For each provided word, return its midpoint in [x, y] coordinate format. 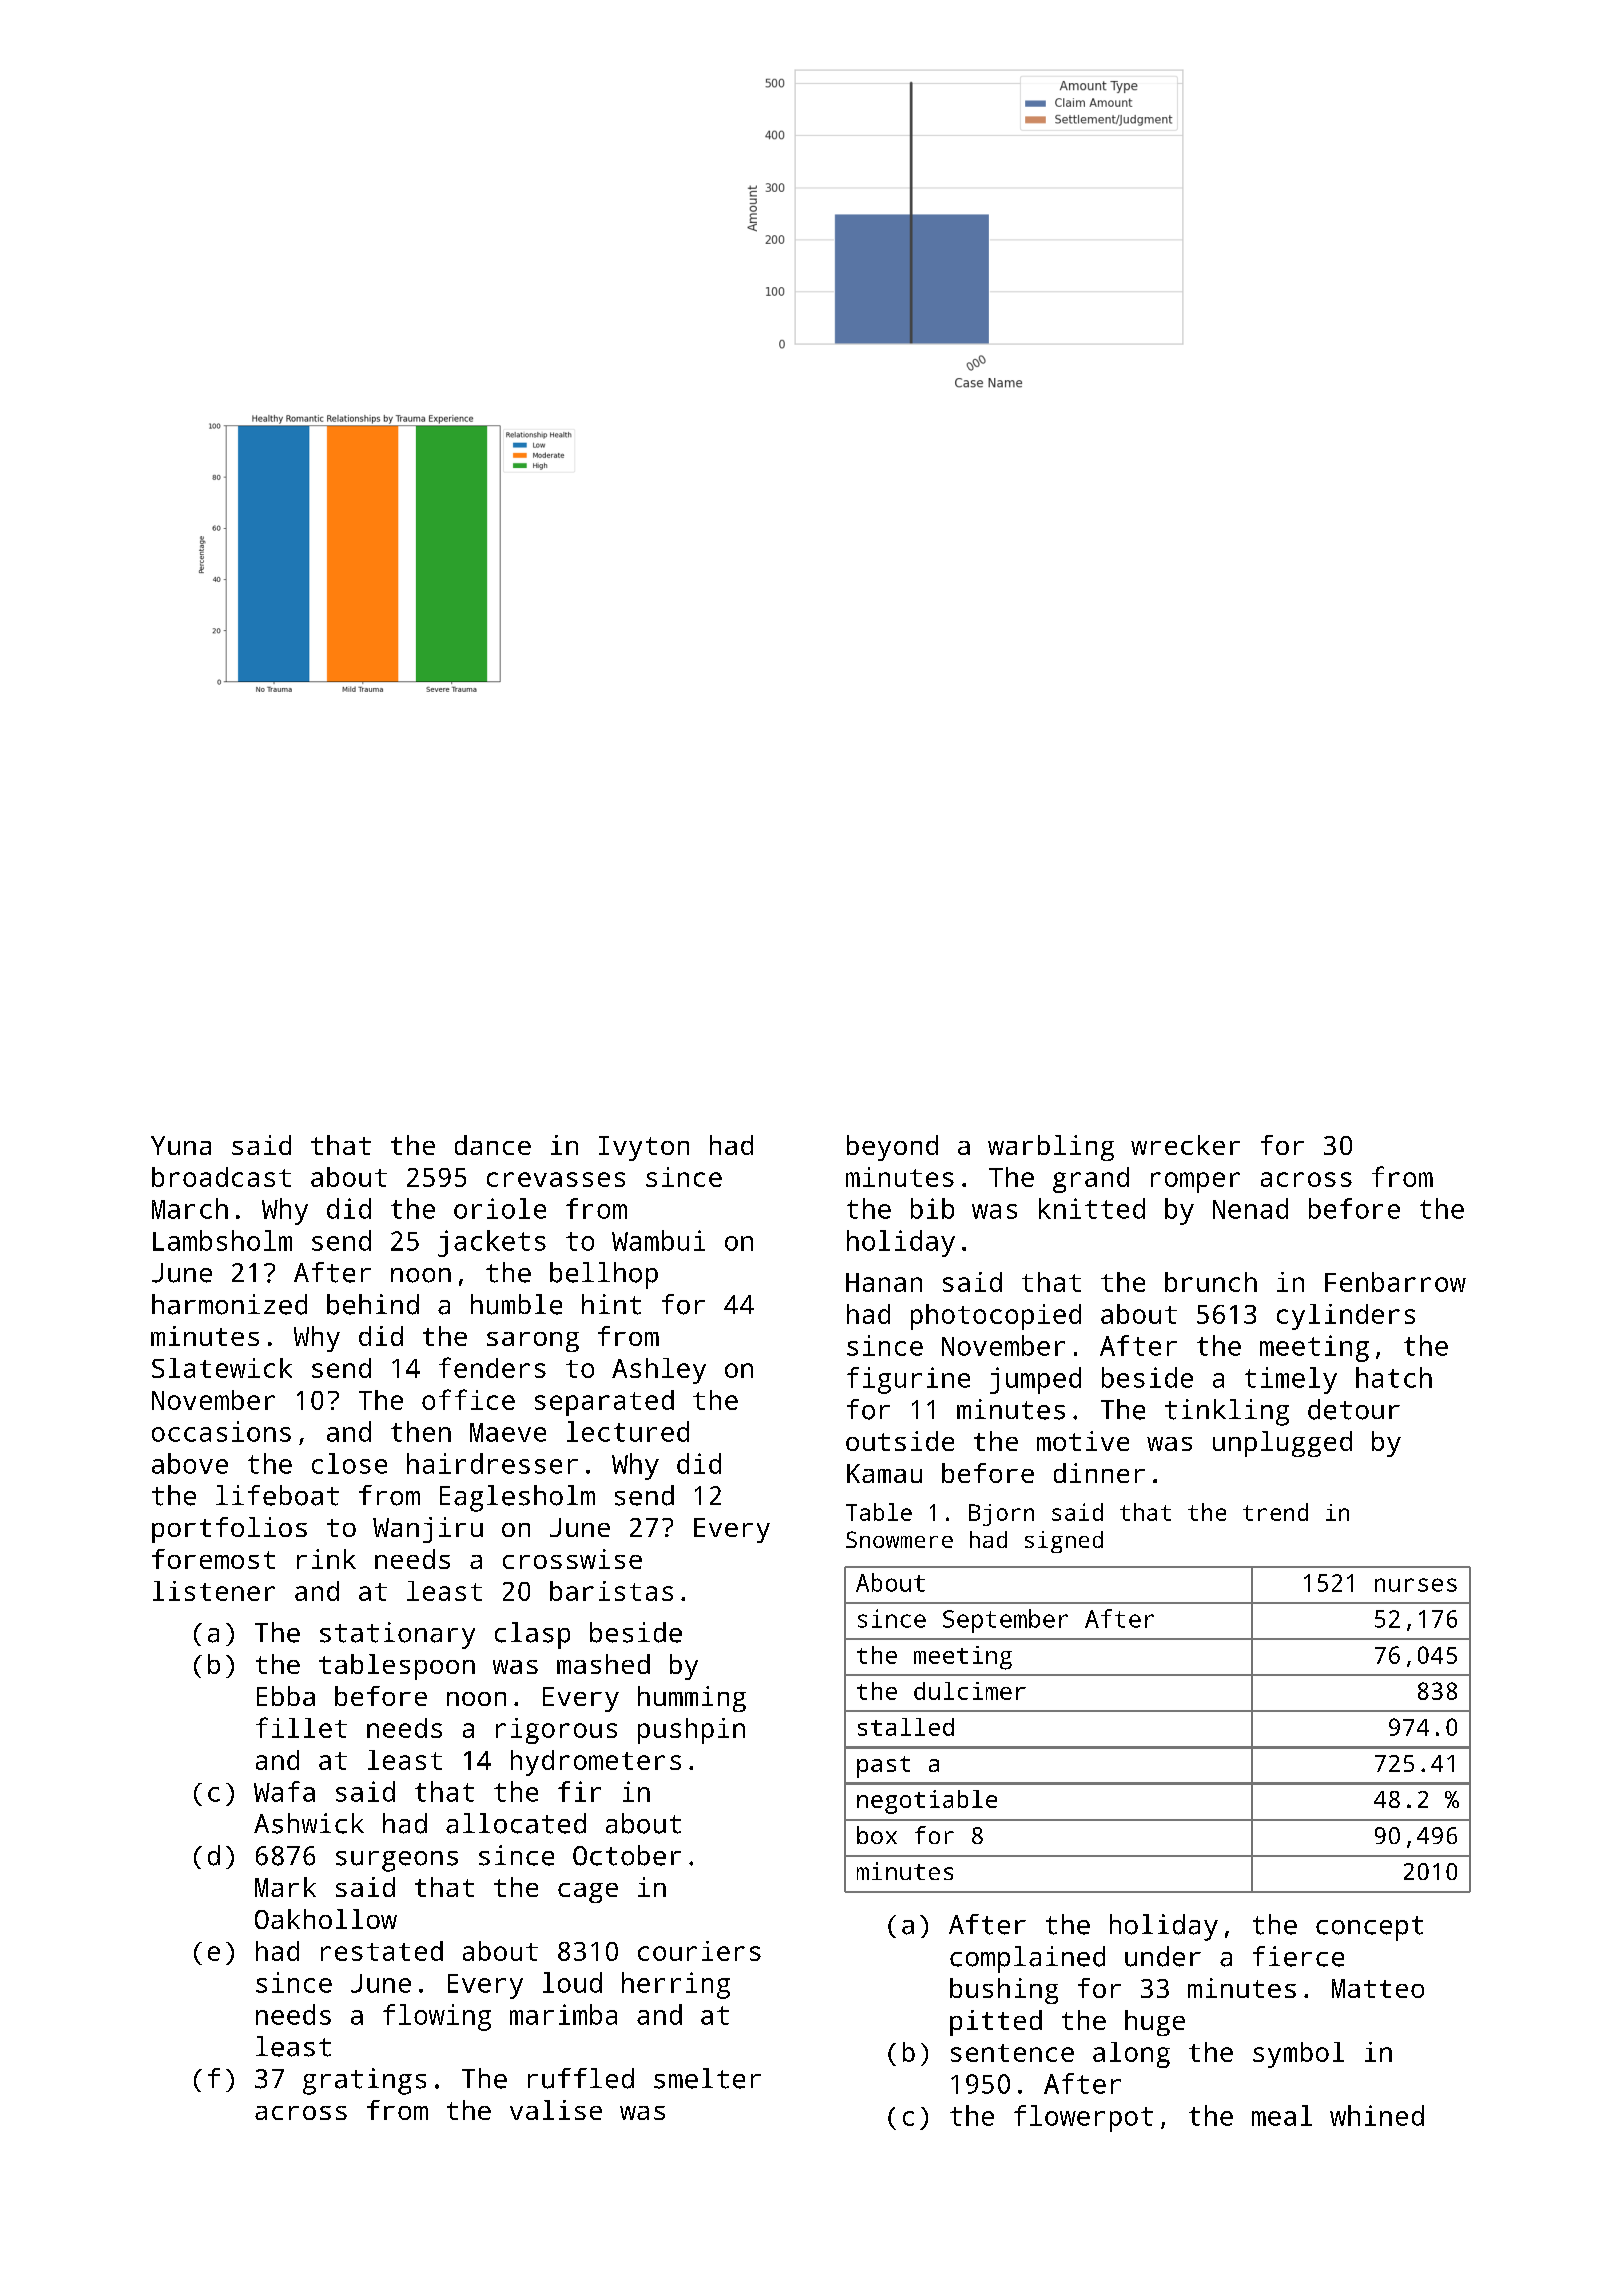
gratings [364, 2081]
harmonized [229, 1304]
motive [1083, 1441]
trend [1275, 1512]
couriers [699, 1951]
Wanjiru [428, 1530]
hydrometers [596, 1763]
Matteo [1378, 1988]
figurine [908, 1380]
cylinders [1346, 1317]
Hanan [884, 1282]
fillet [301, 1727]
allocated [516, 1823]
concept [1369, 1928]
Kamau [884, 1473]
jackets [492, 1243]
